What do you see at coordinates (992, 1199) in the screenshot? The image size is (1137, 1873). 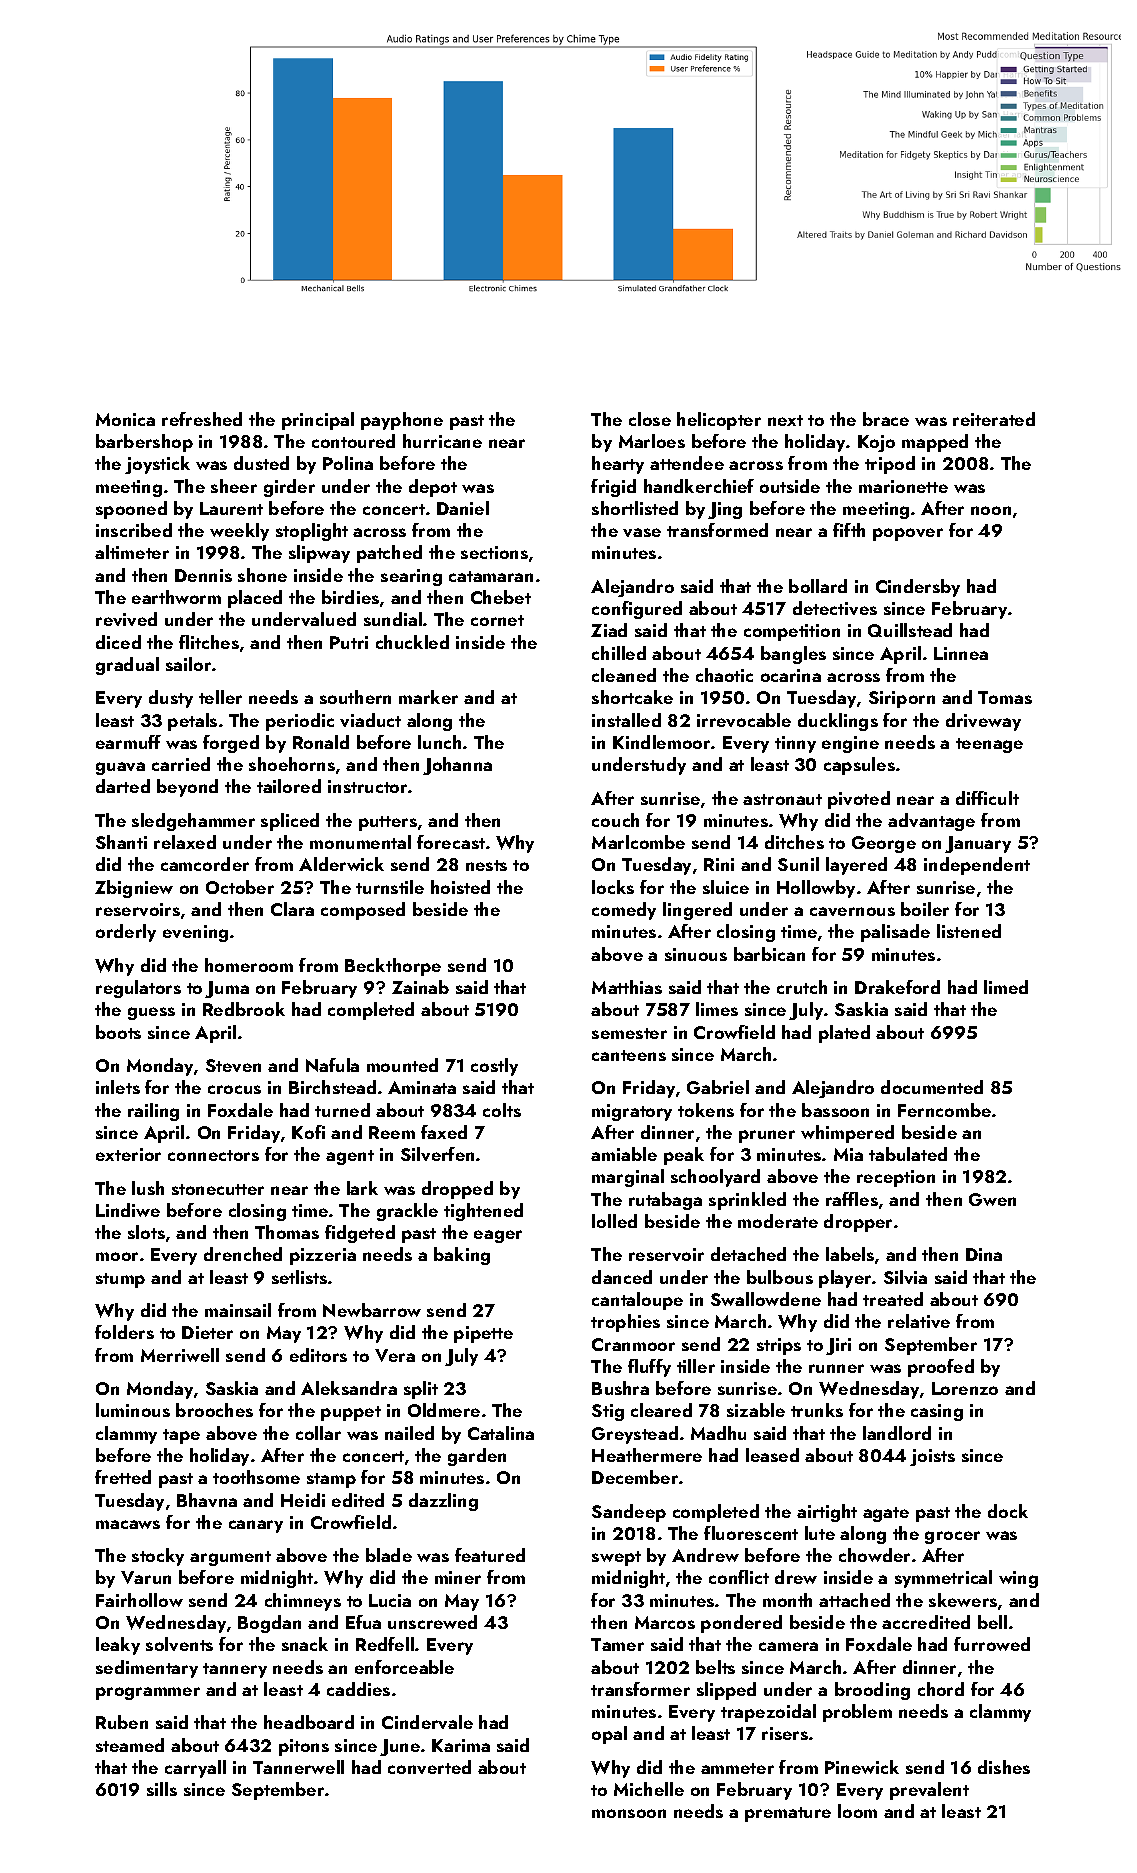 I see `Gwen` at bounding box center [992, 1199].
